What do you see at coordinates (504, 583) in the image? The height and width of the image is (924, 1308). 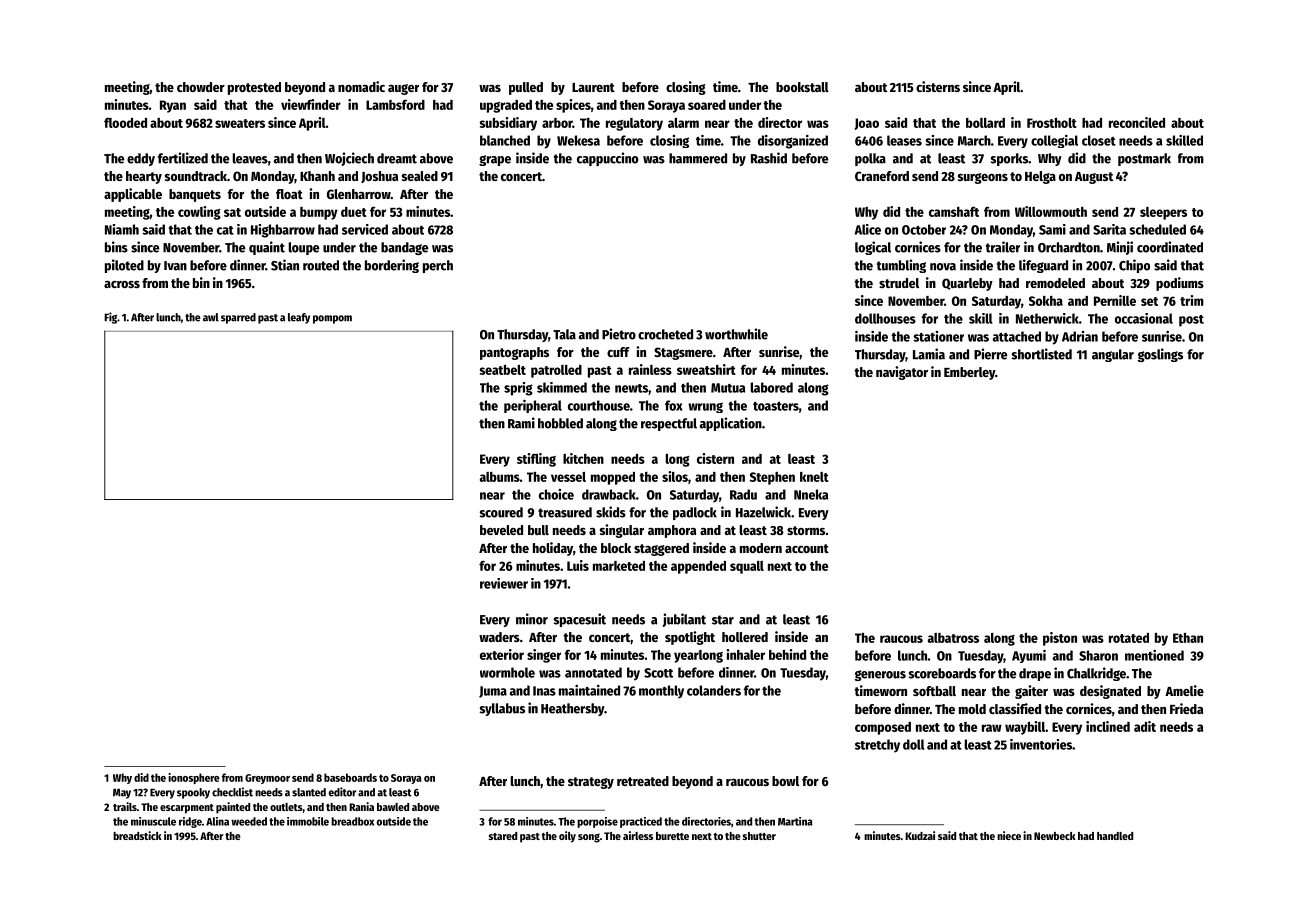 I see `reviewer` at bounding box center [504, 583].
